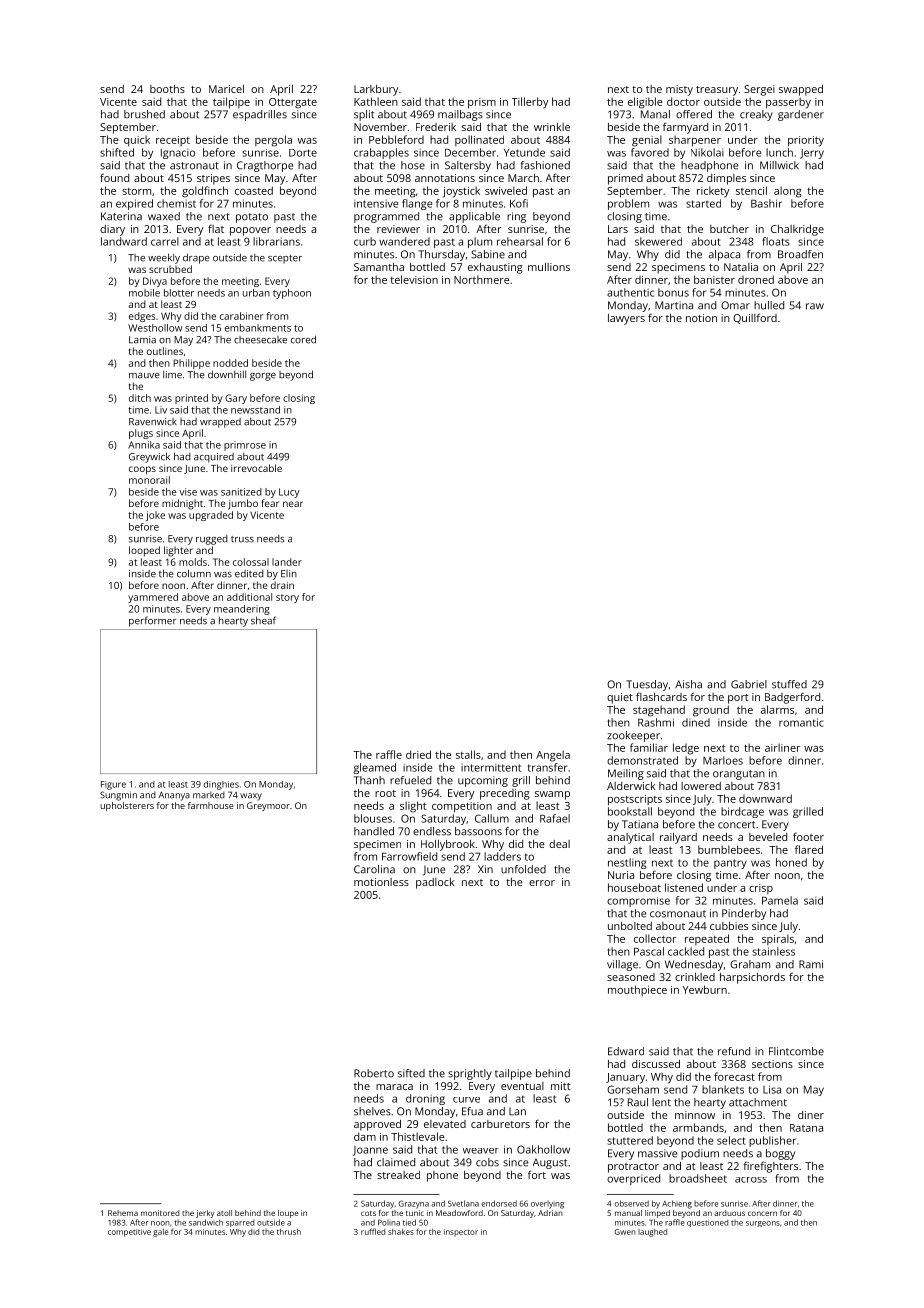 The height and width of the page is (1308, 924). Describe the element at coordinates (552, 127) in the page. I see `wrinkle` at that location.
